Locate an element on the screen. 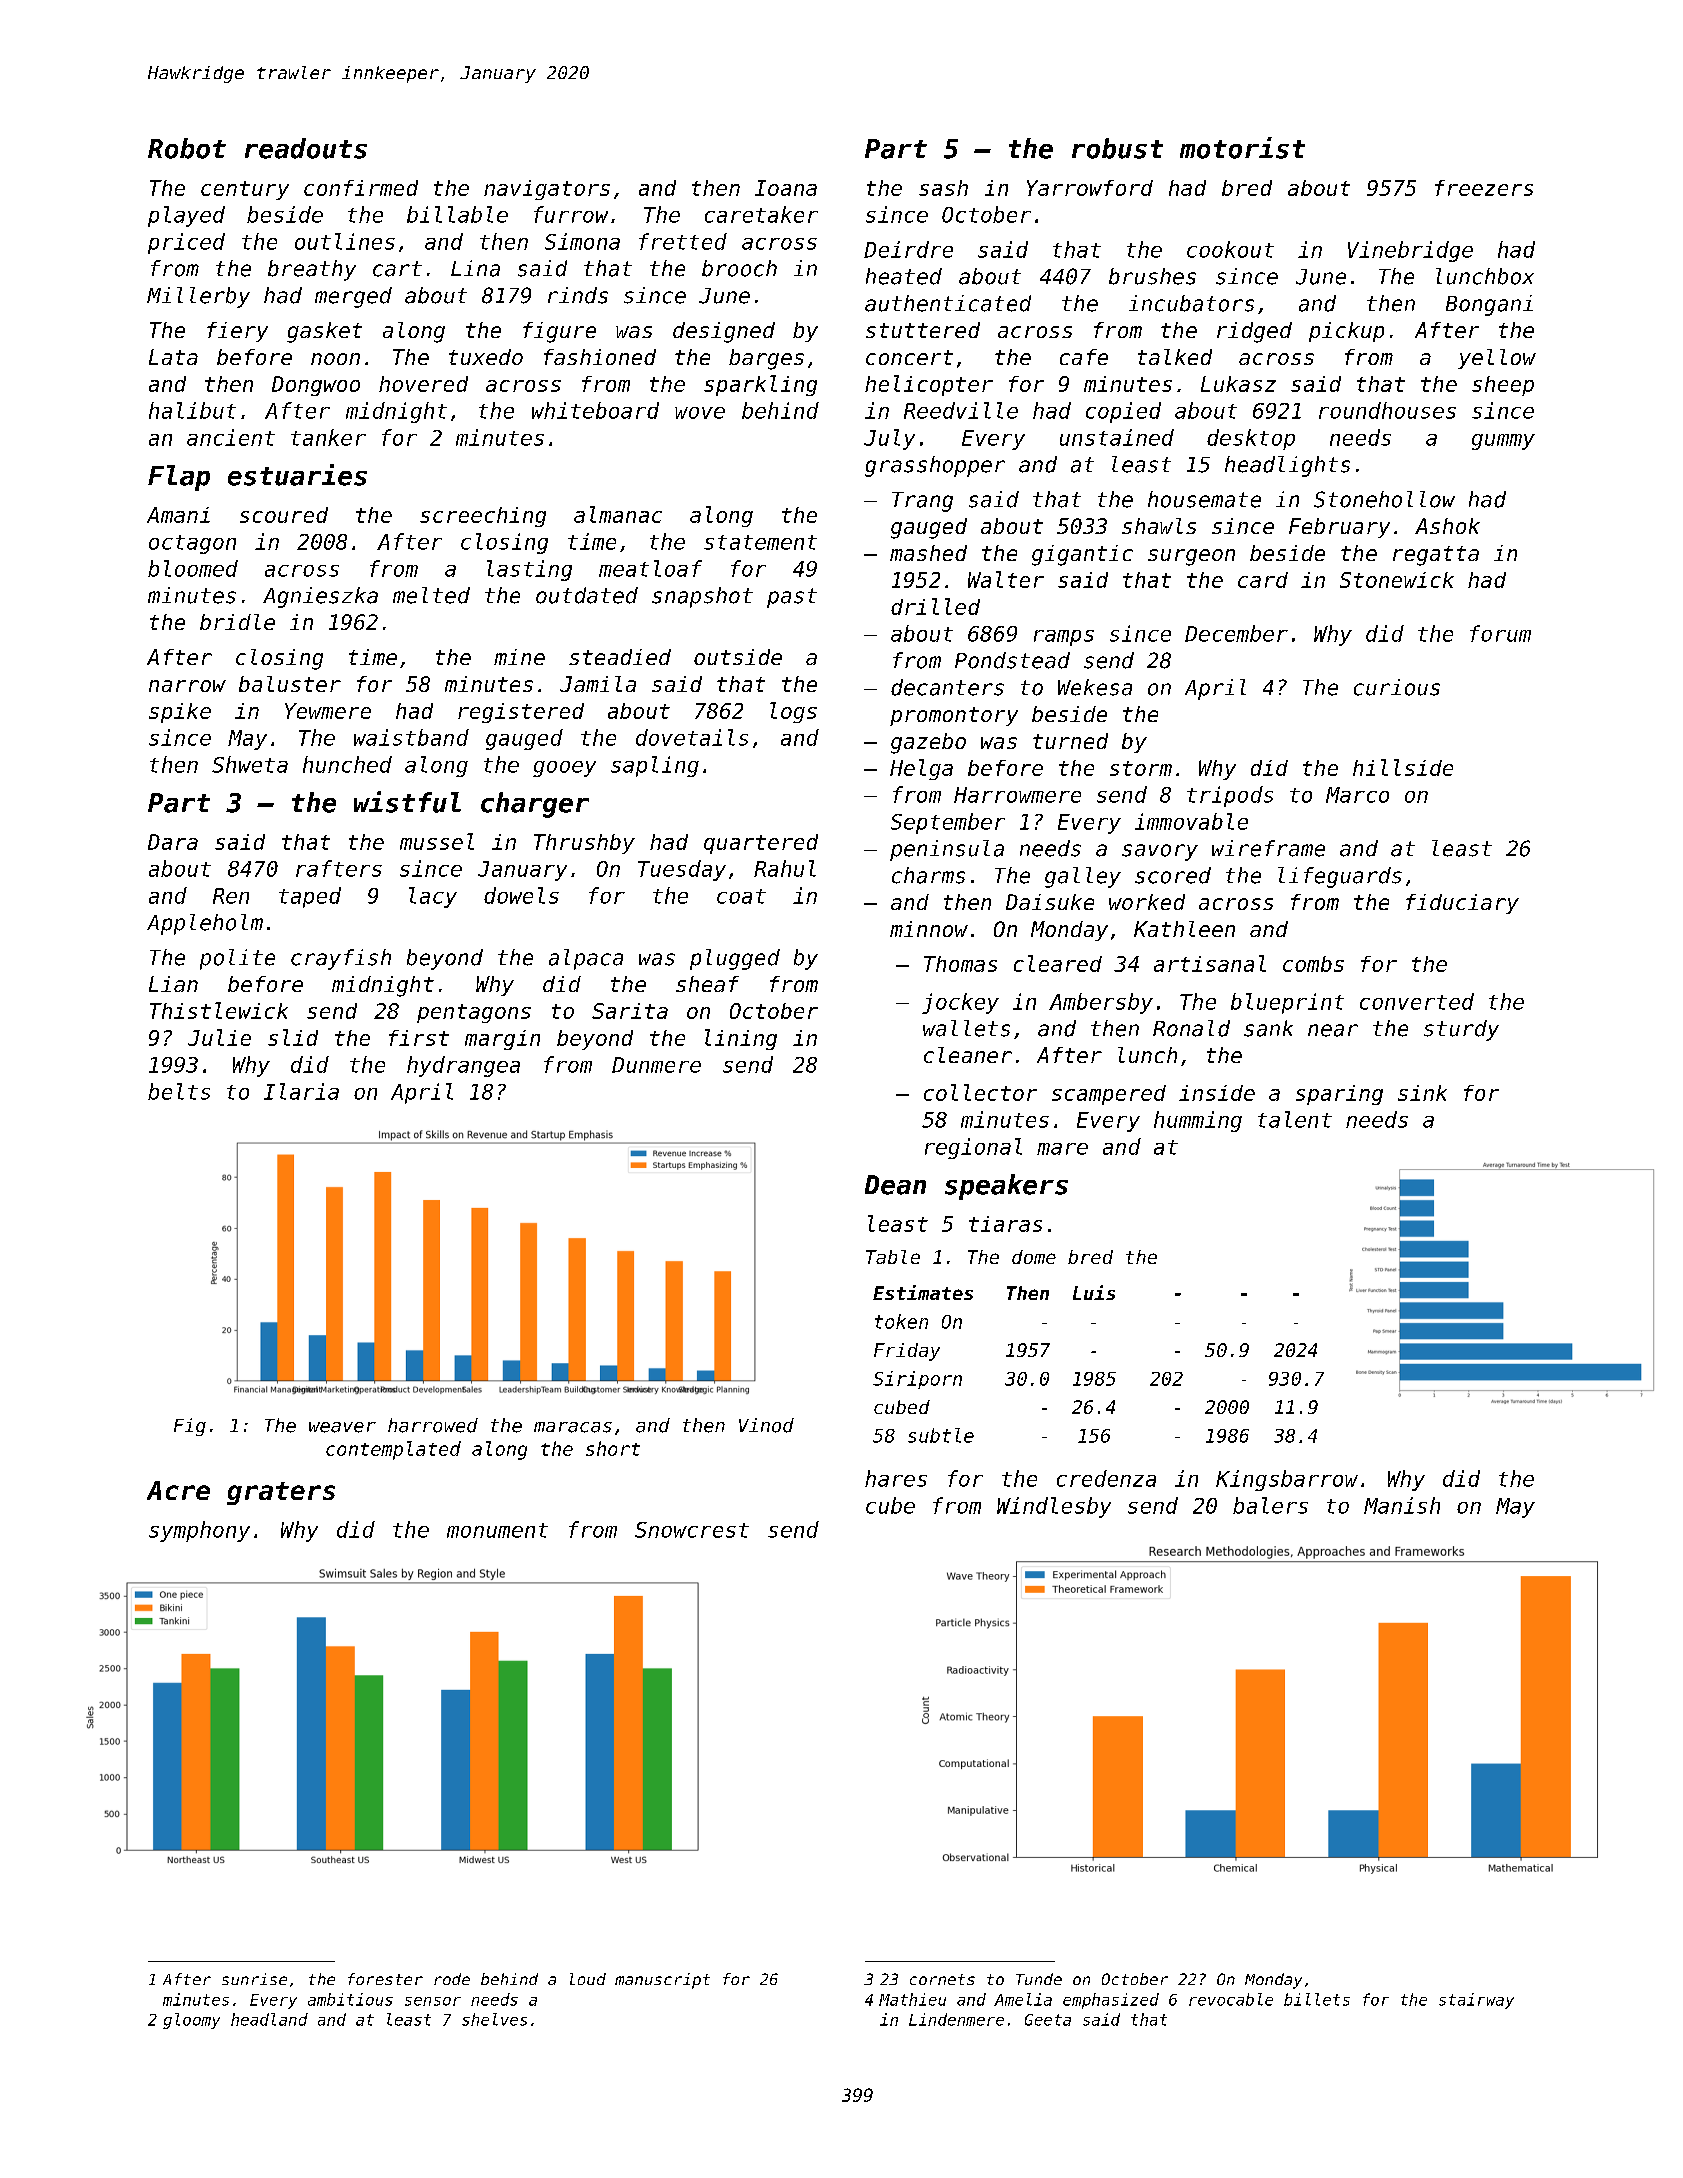  headland is located at coordinates (269, 2019).
